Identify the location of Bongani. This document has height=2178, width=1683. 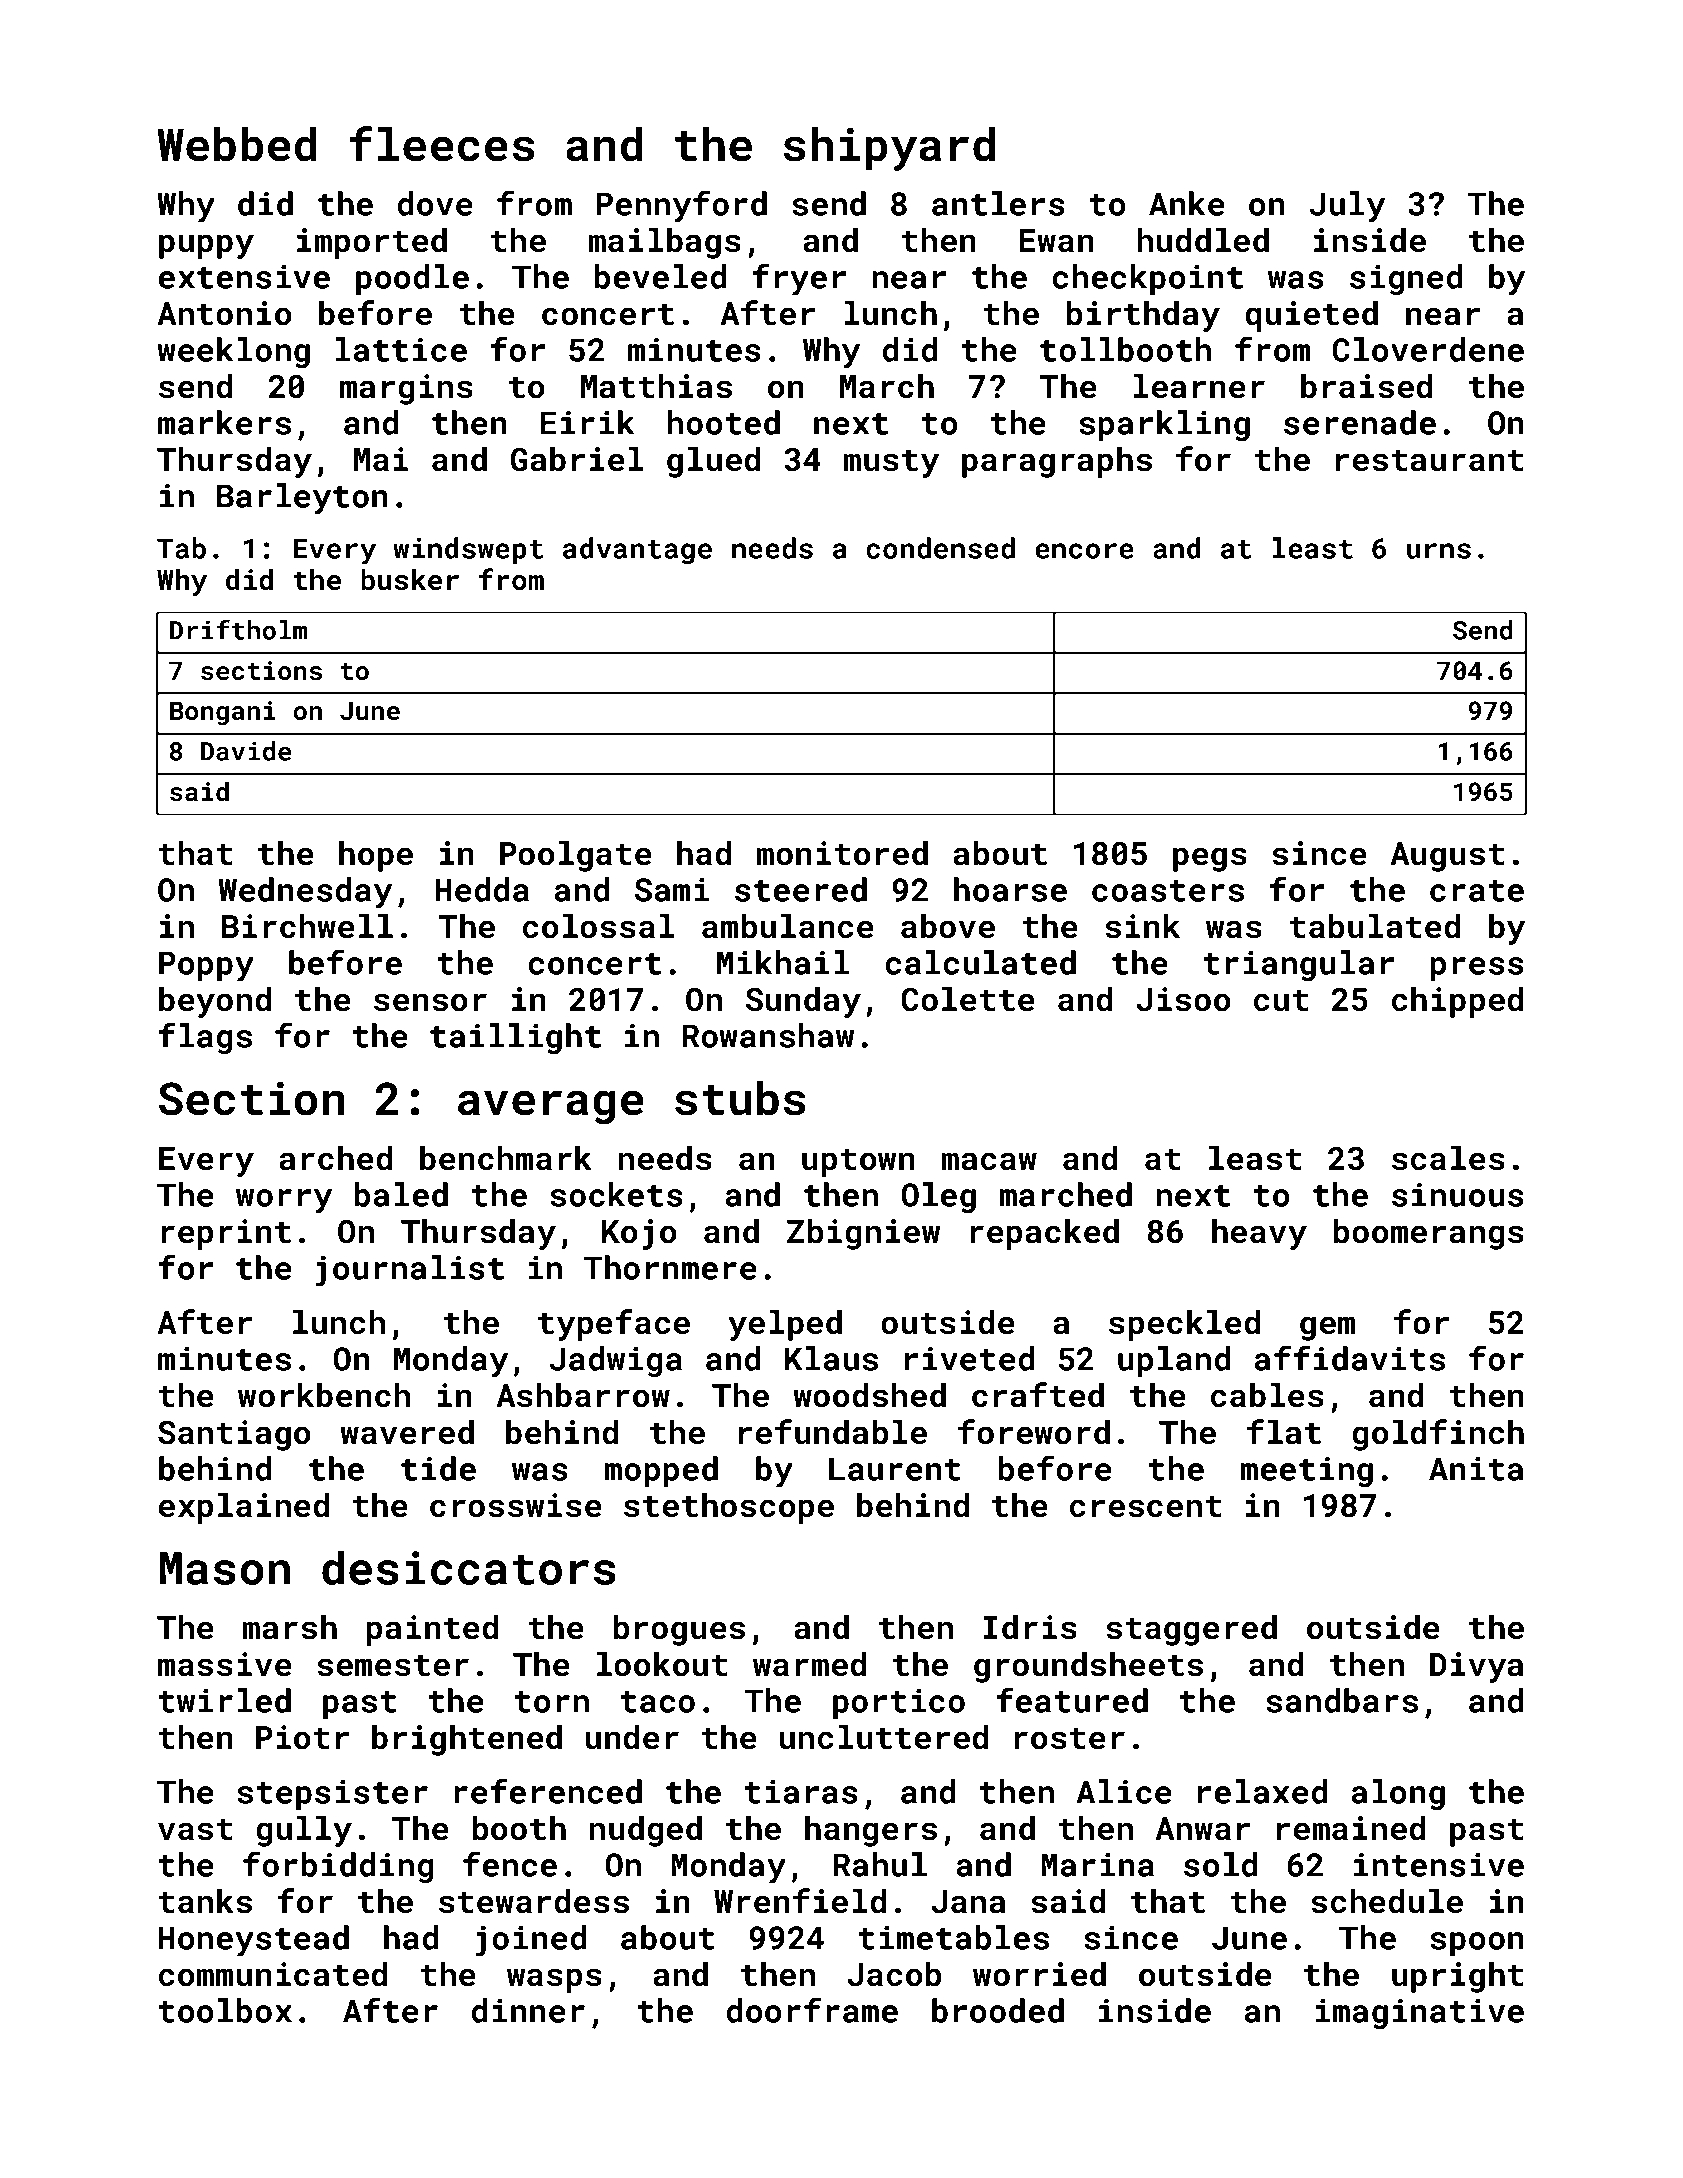
(223, 713).
